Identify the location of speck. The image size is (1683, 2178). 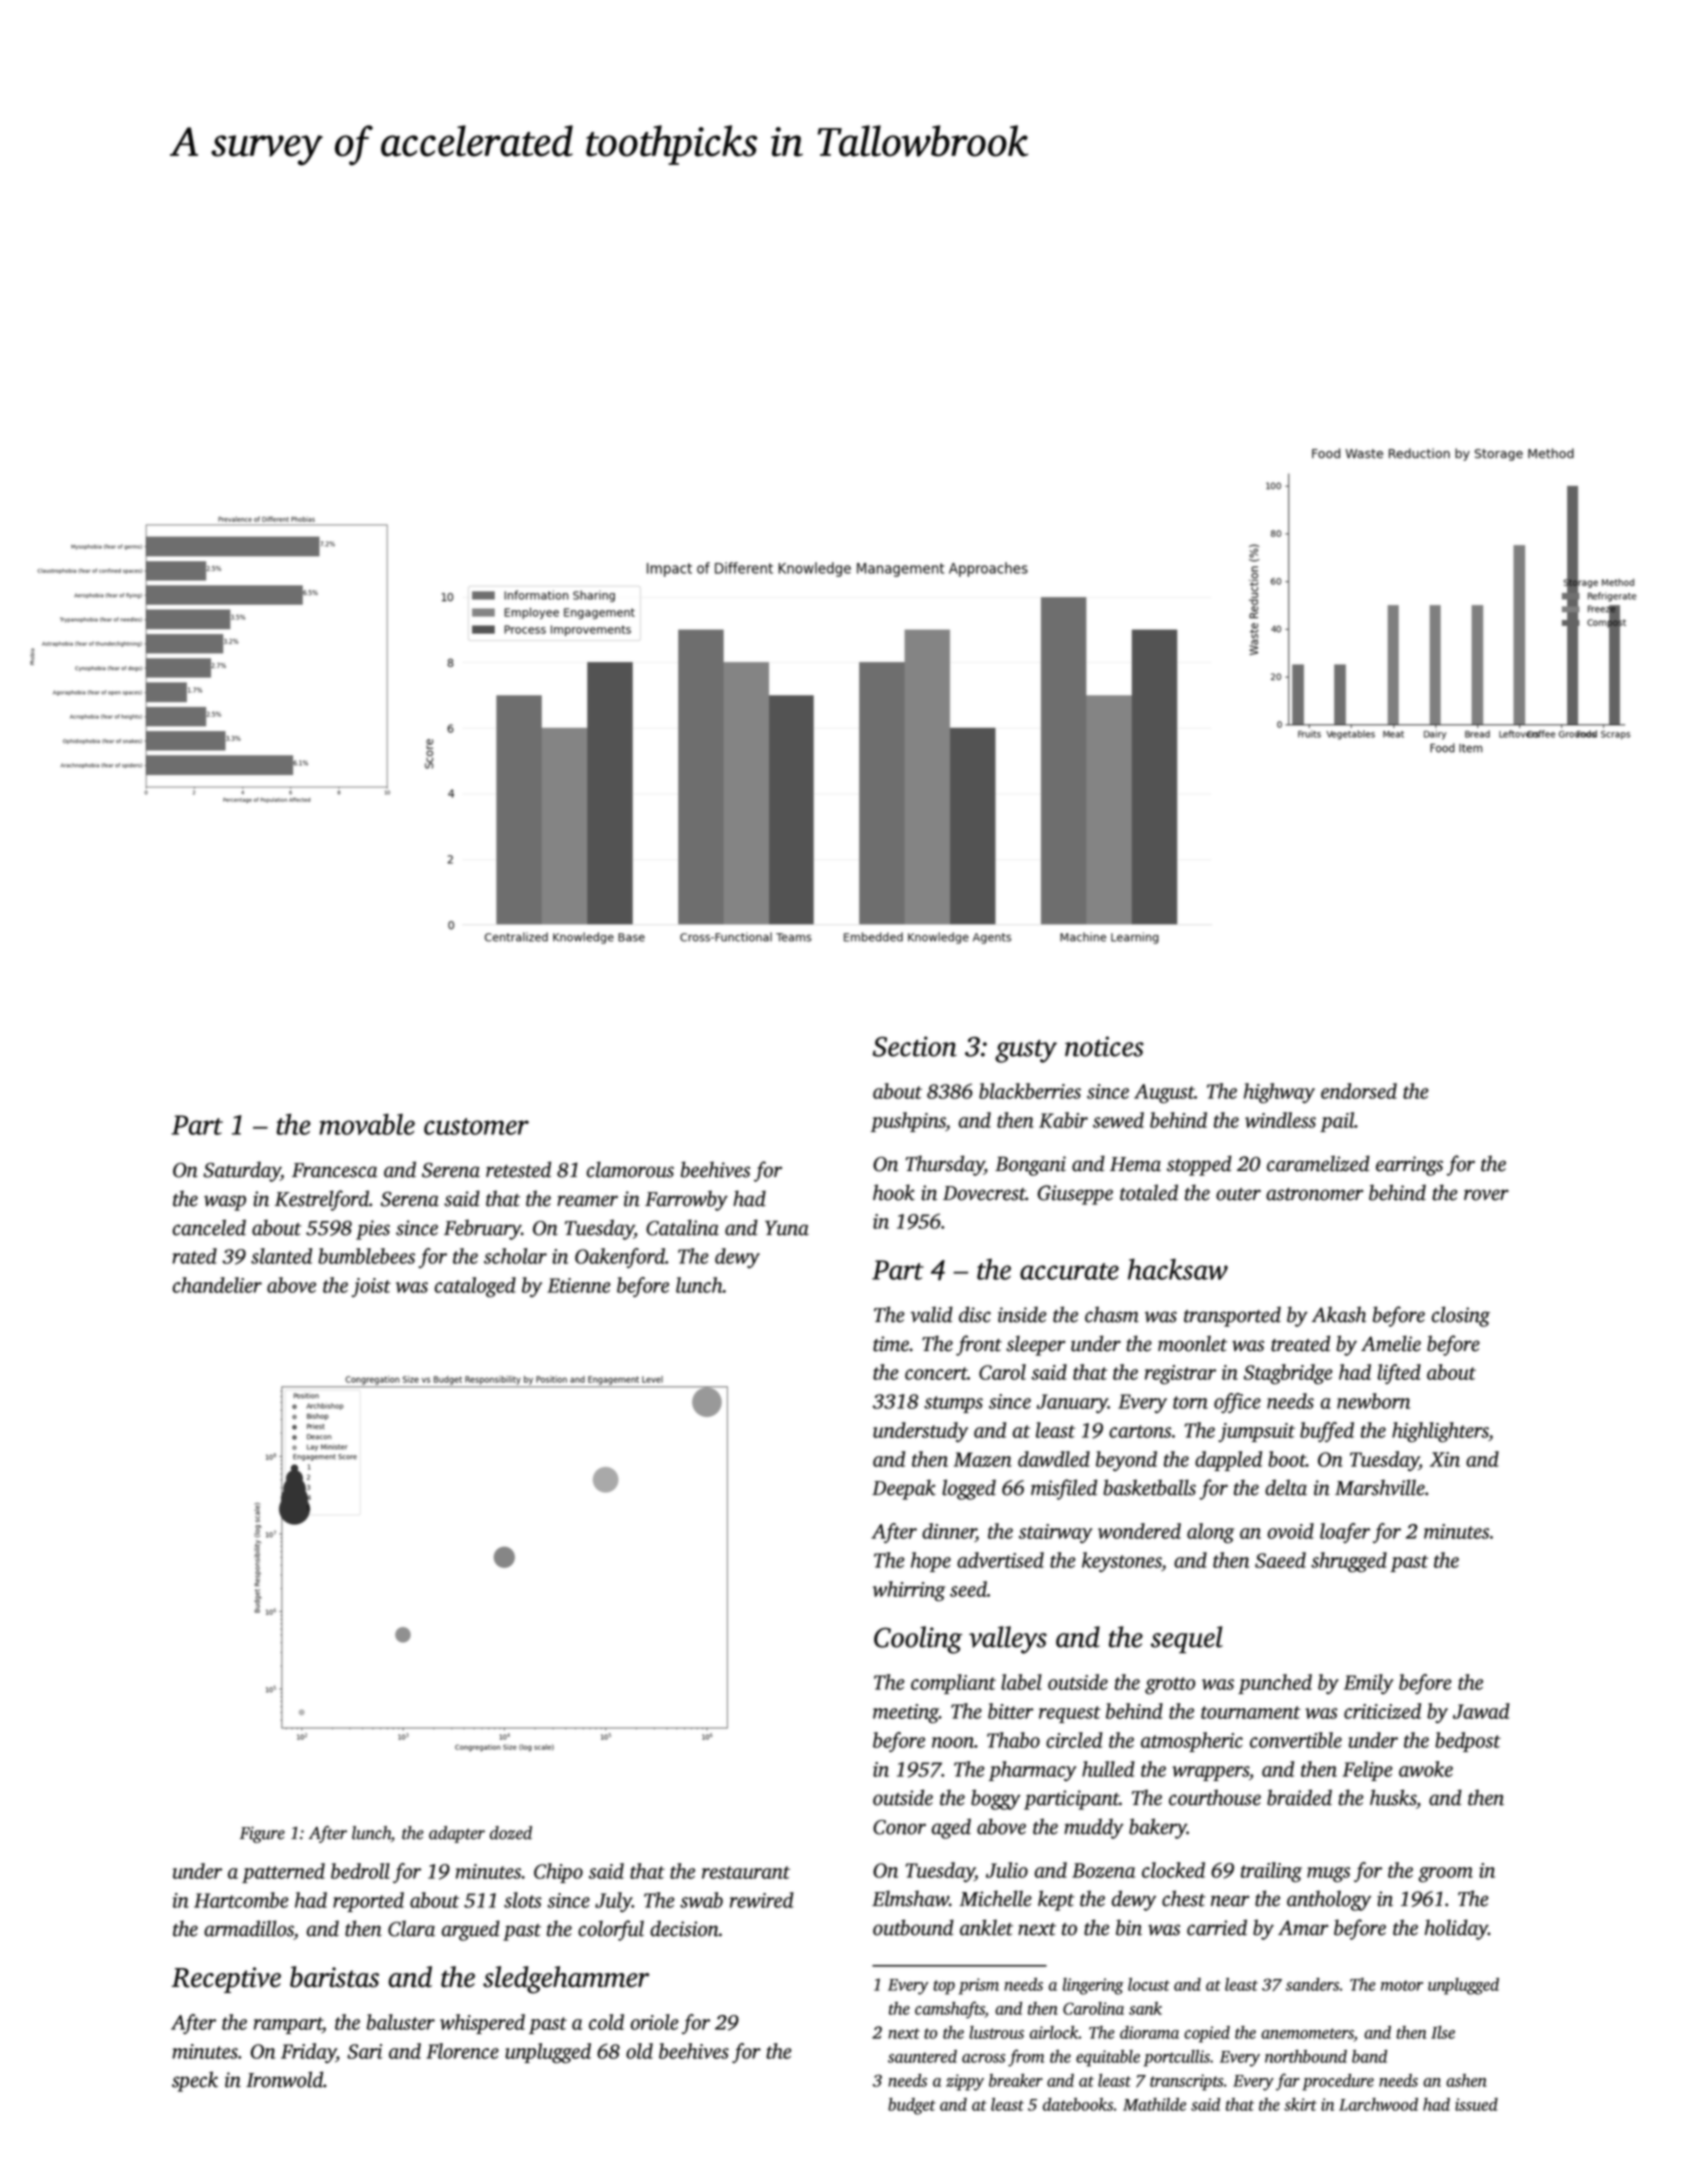
(195, 2081).
